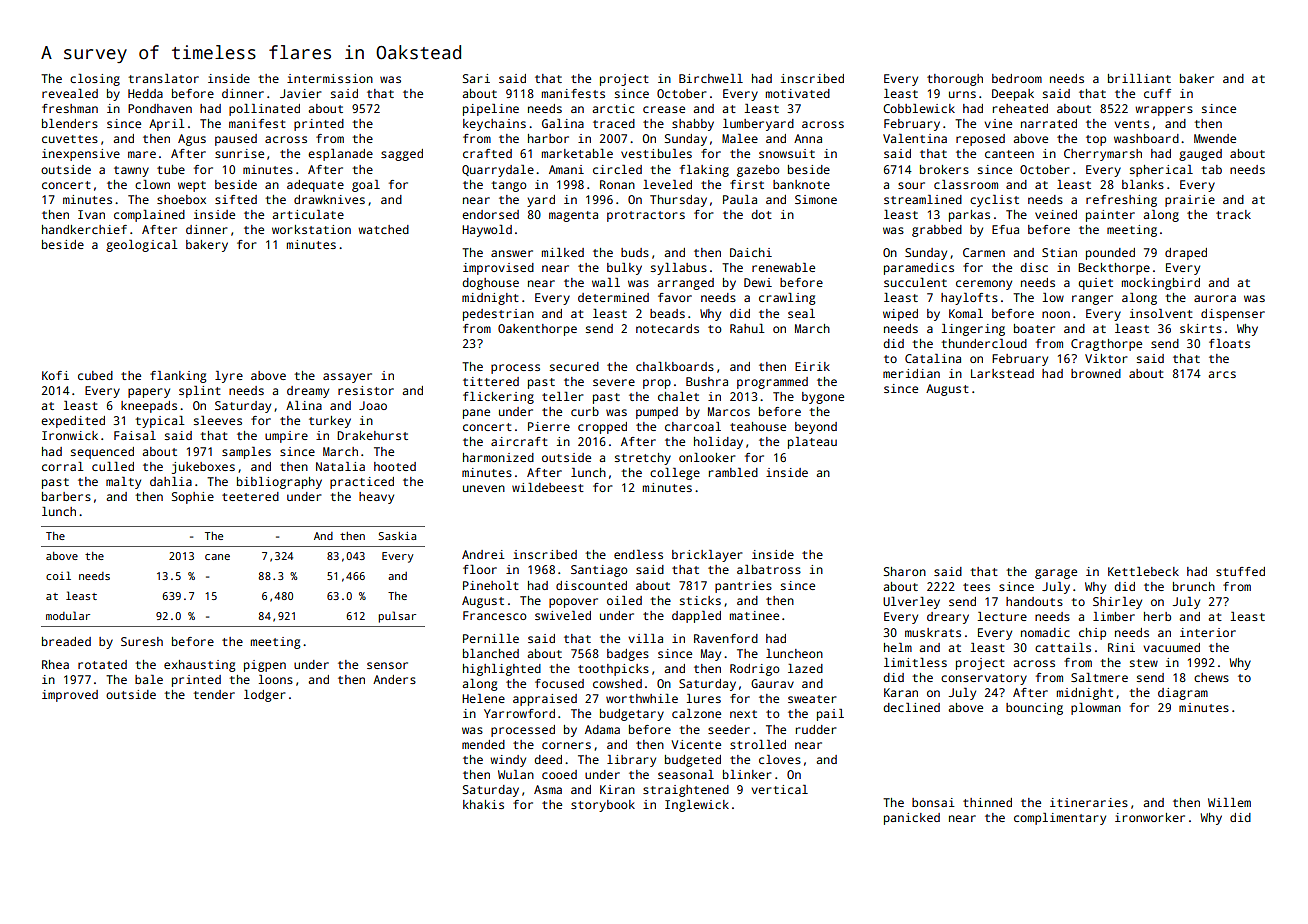 Image resolution: width=1308 pixels, height=924 pixels. I want to click on workstation, so click(311, 229).
